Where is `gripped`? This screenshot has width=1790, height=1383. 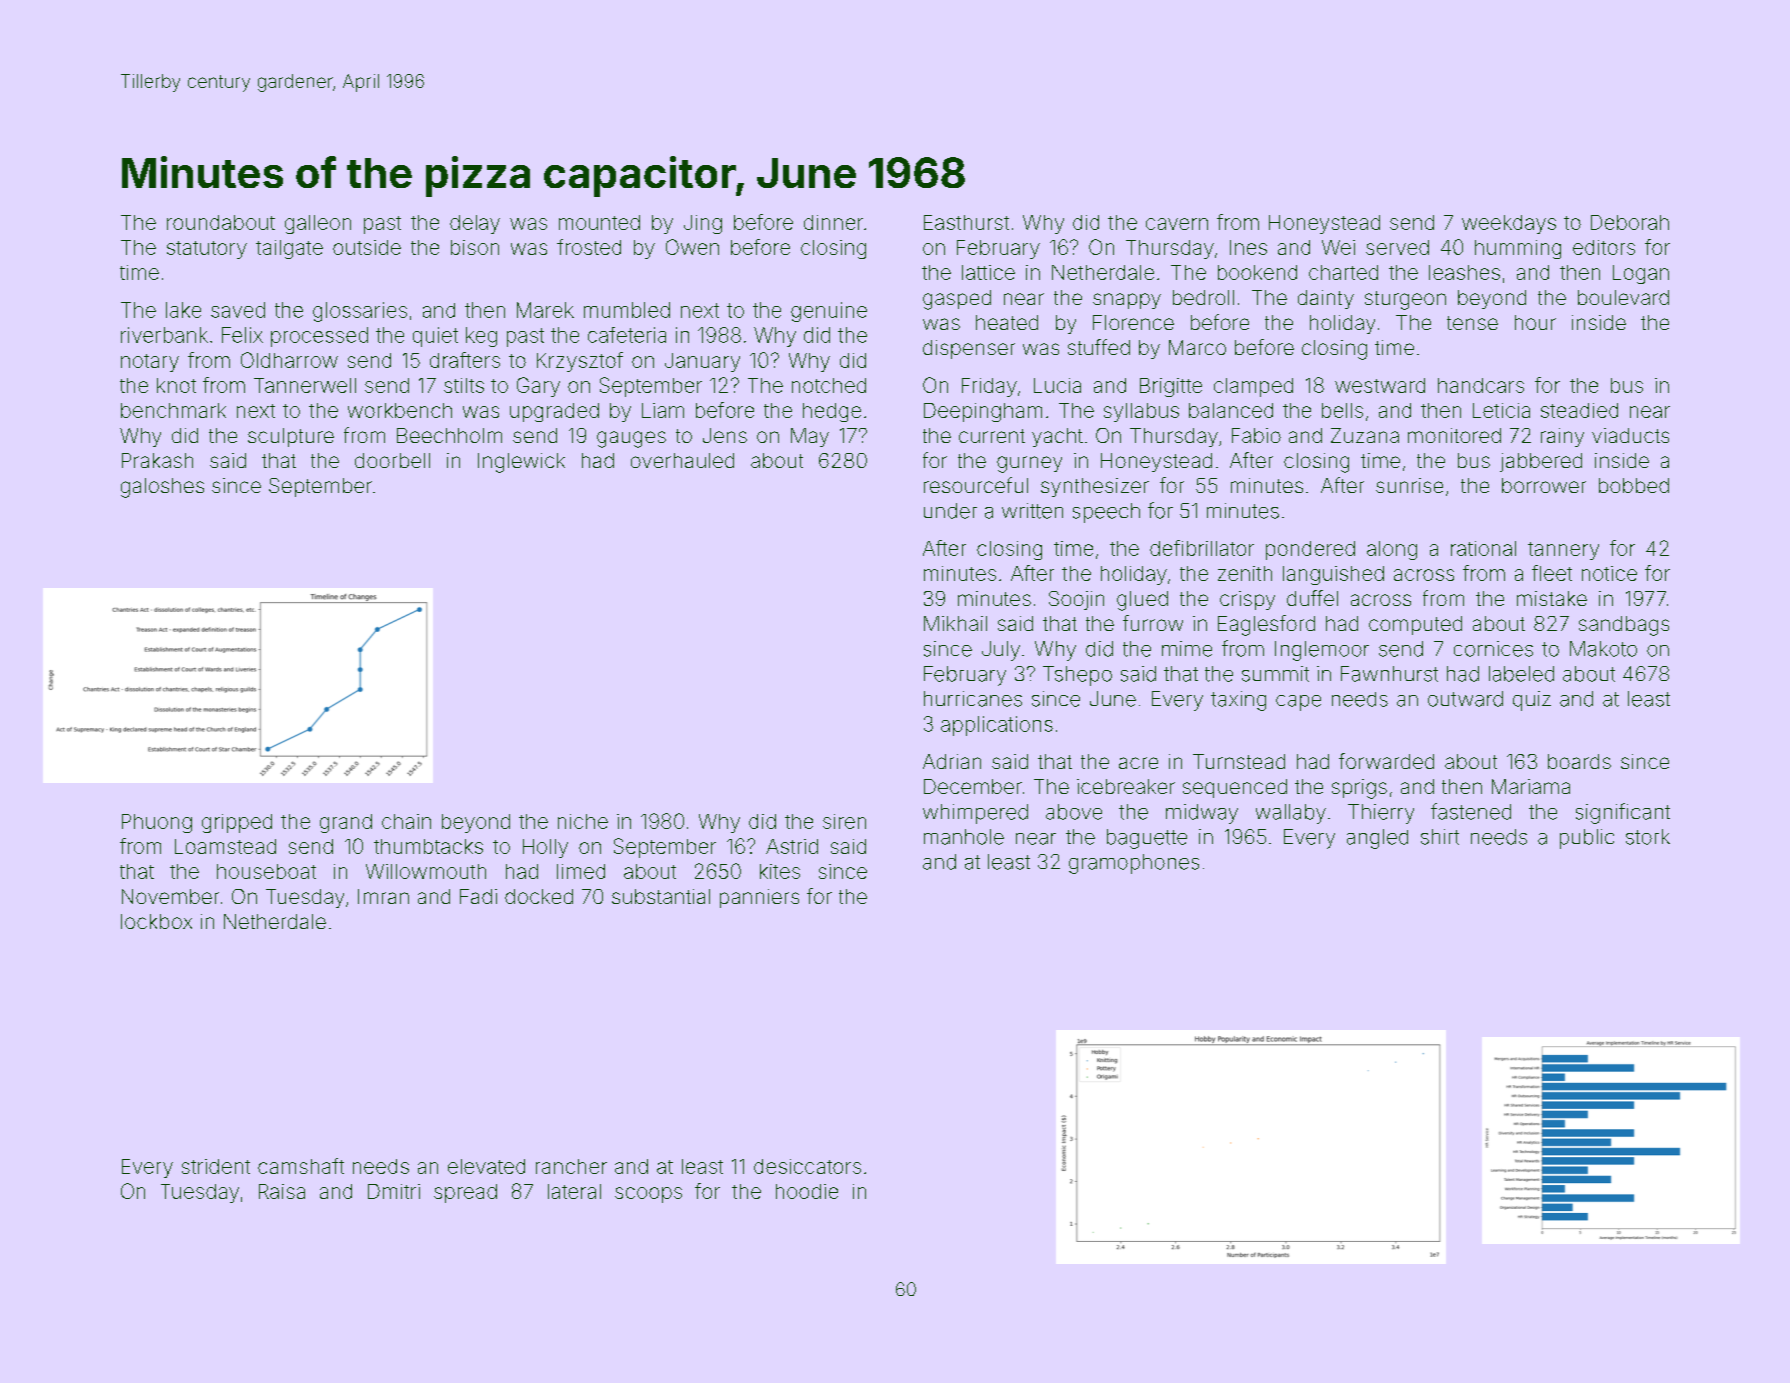 gripped is located at coordinates (237, 823).
